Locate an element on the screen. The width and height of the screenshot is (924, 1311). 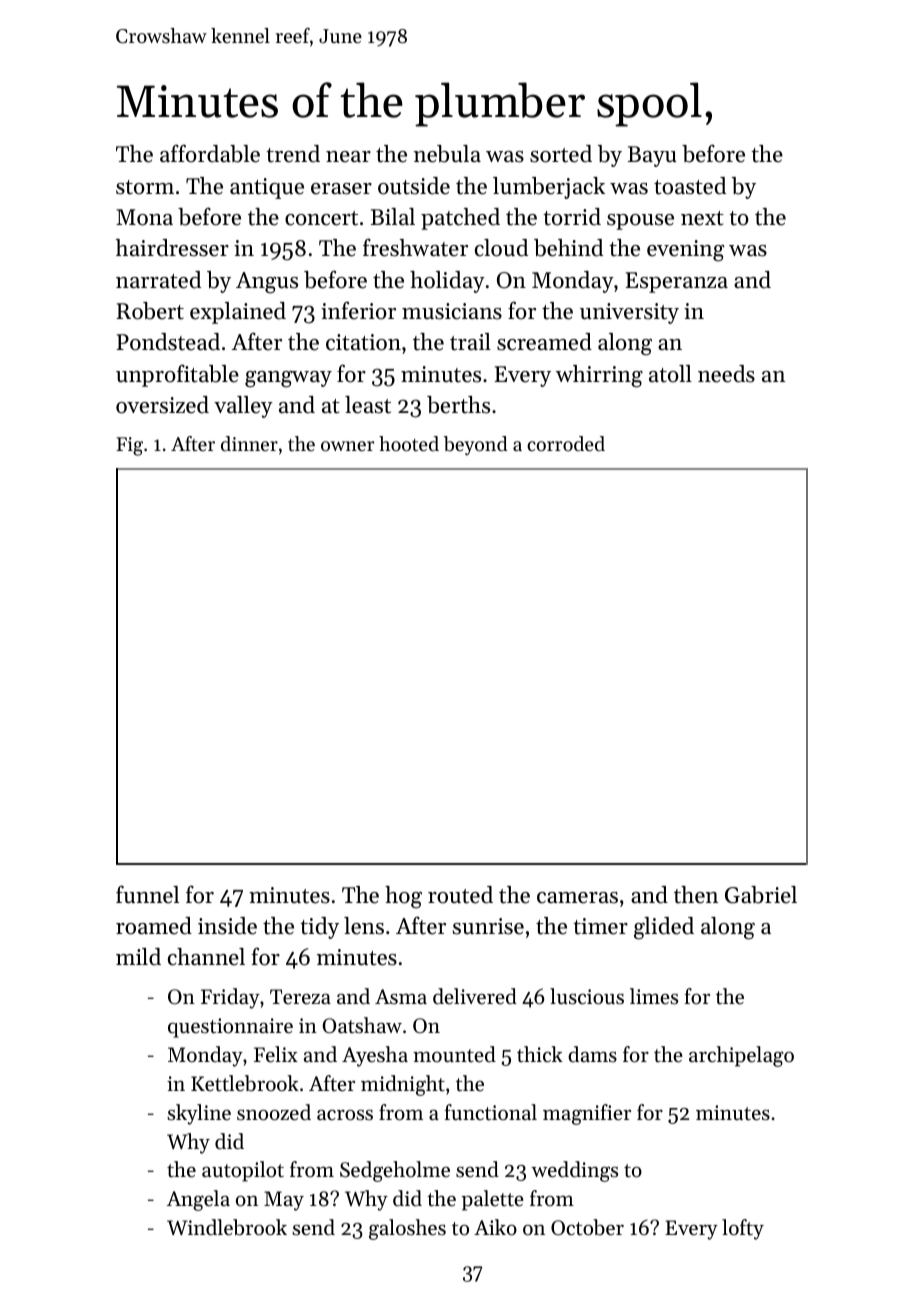
questionnaire is located at coordinates (230, 1028).
